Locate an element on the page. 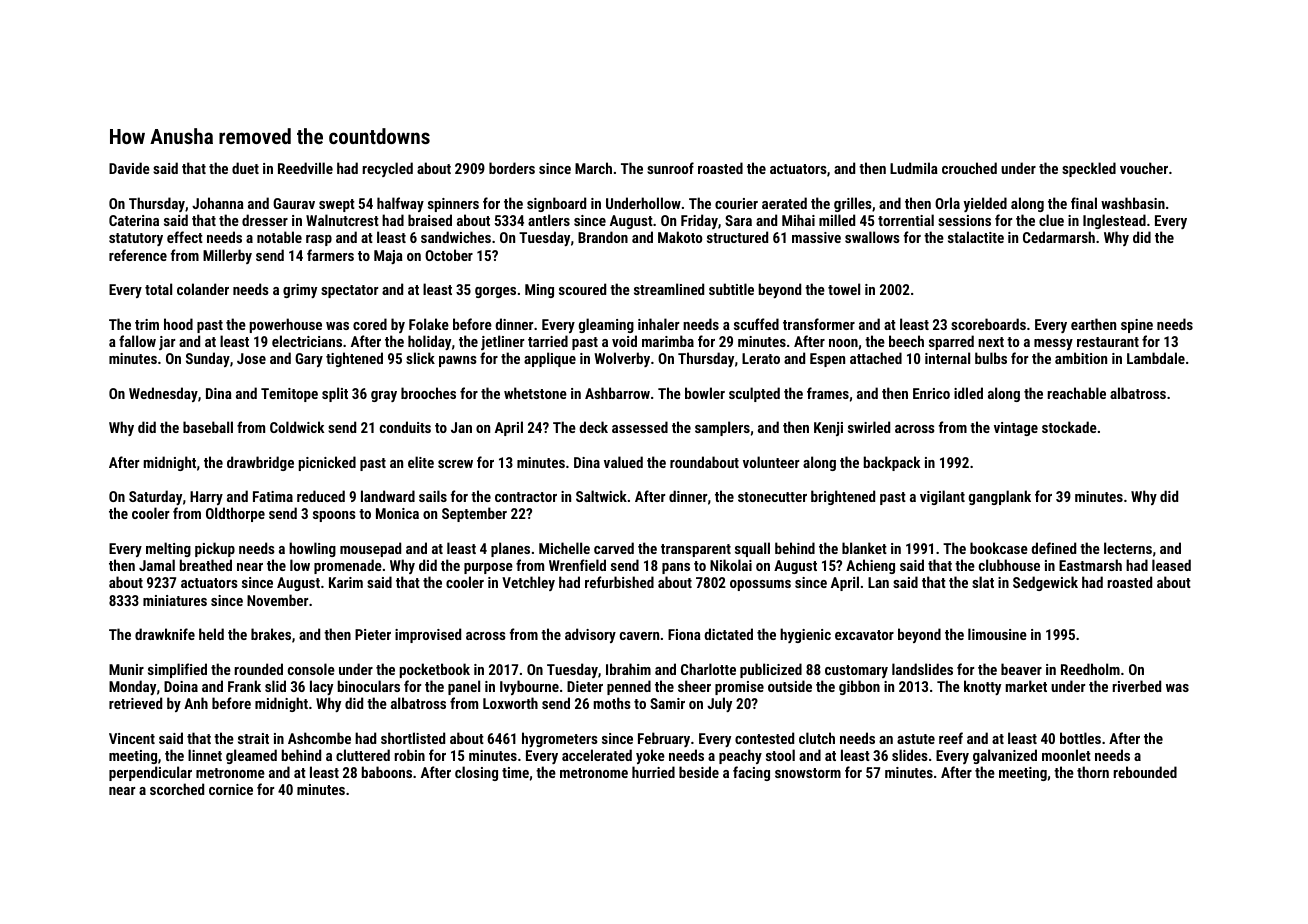  structured is located at coordinates (737, 237).
